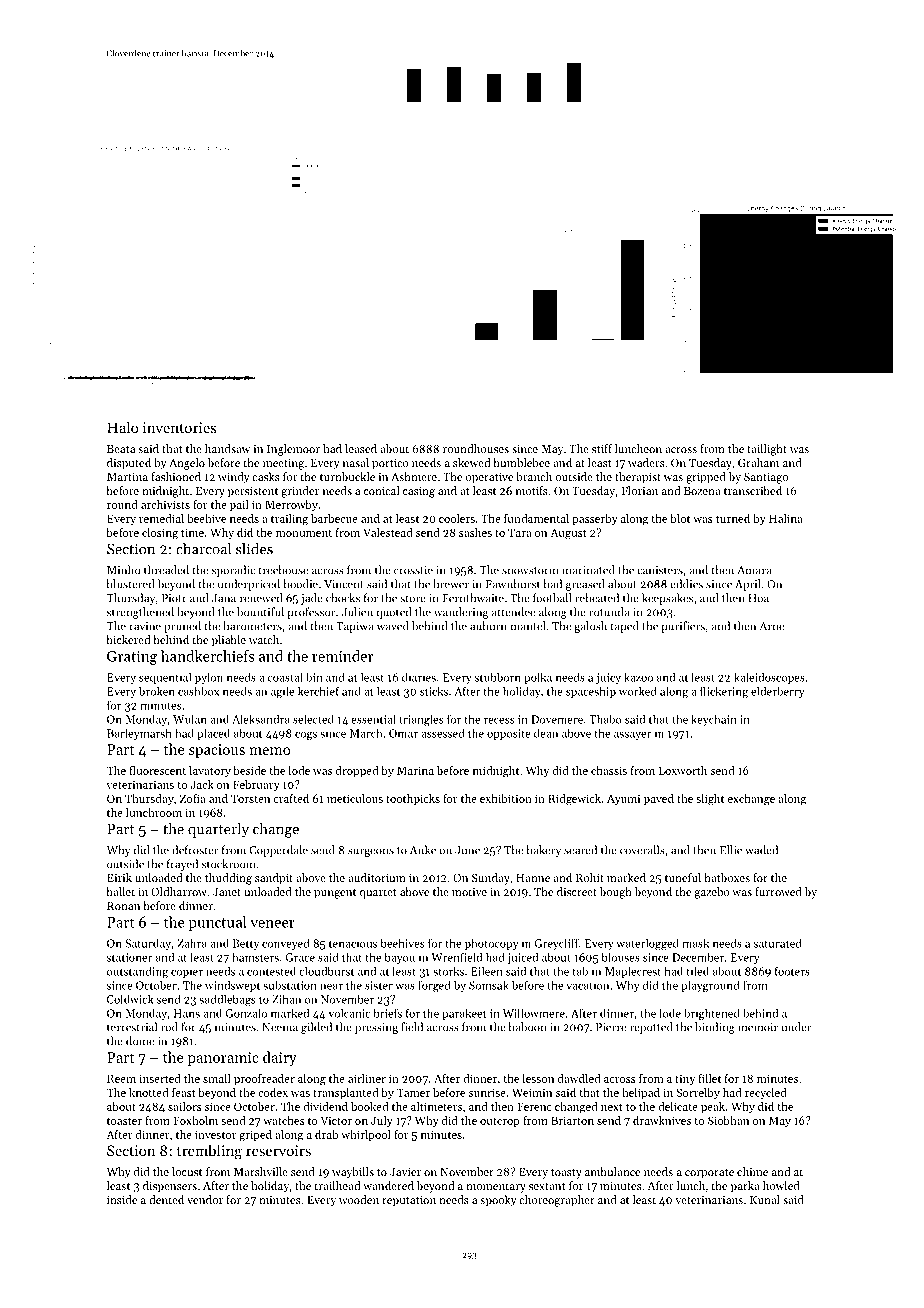 This document has width=924, height=1308. What do you see at coordinates (715, 1028) in the document?
I see `binding` at bounding box center [715, 1028].
